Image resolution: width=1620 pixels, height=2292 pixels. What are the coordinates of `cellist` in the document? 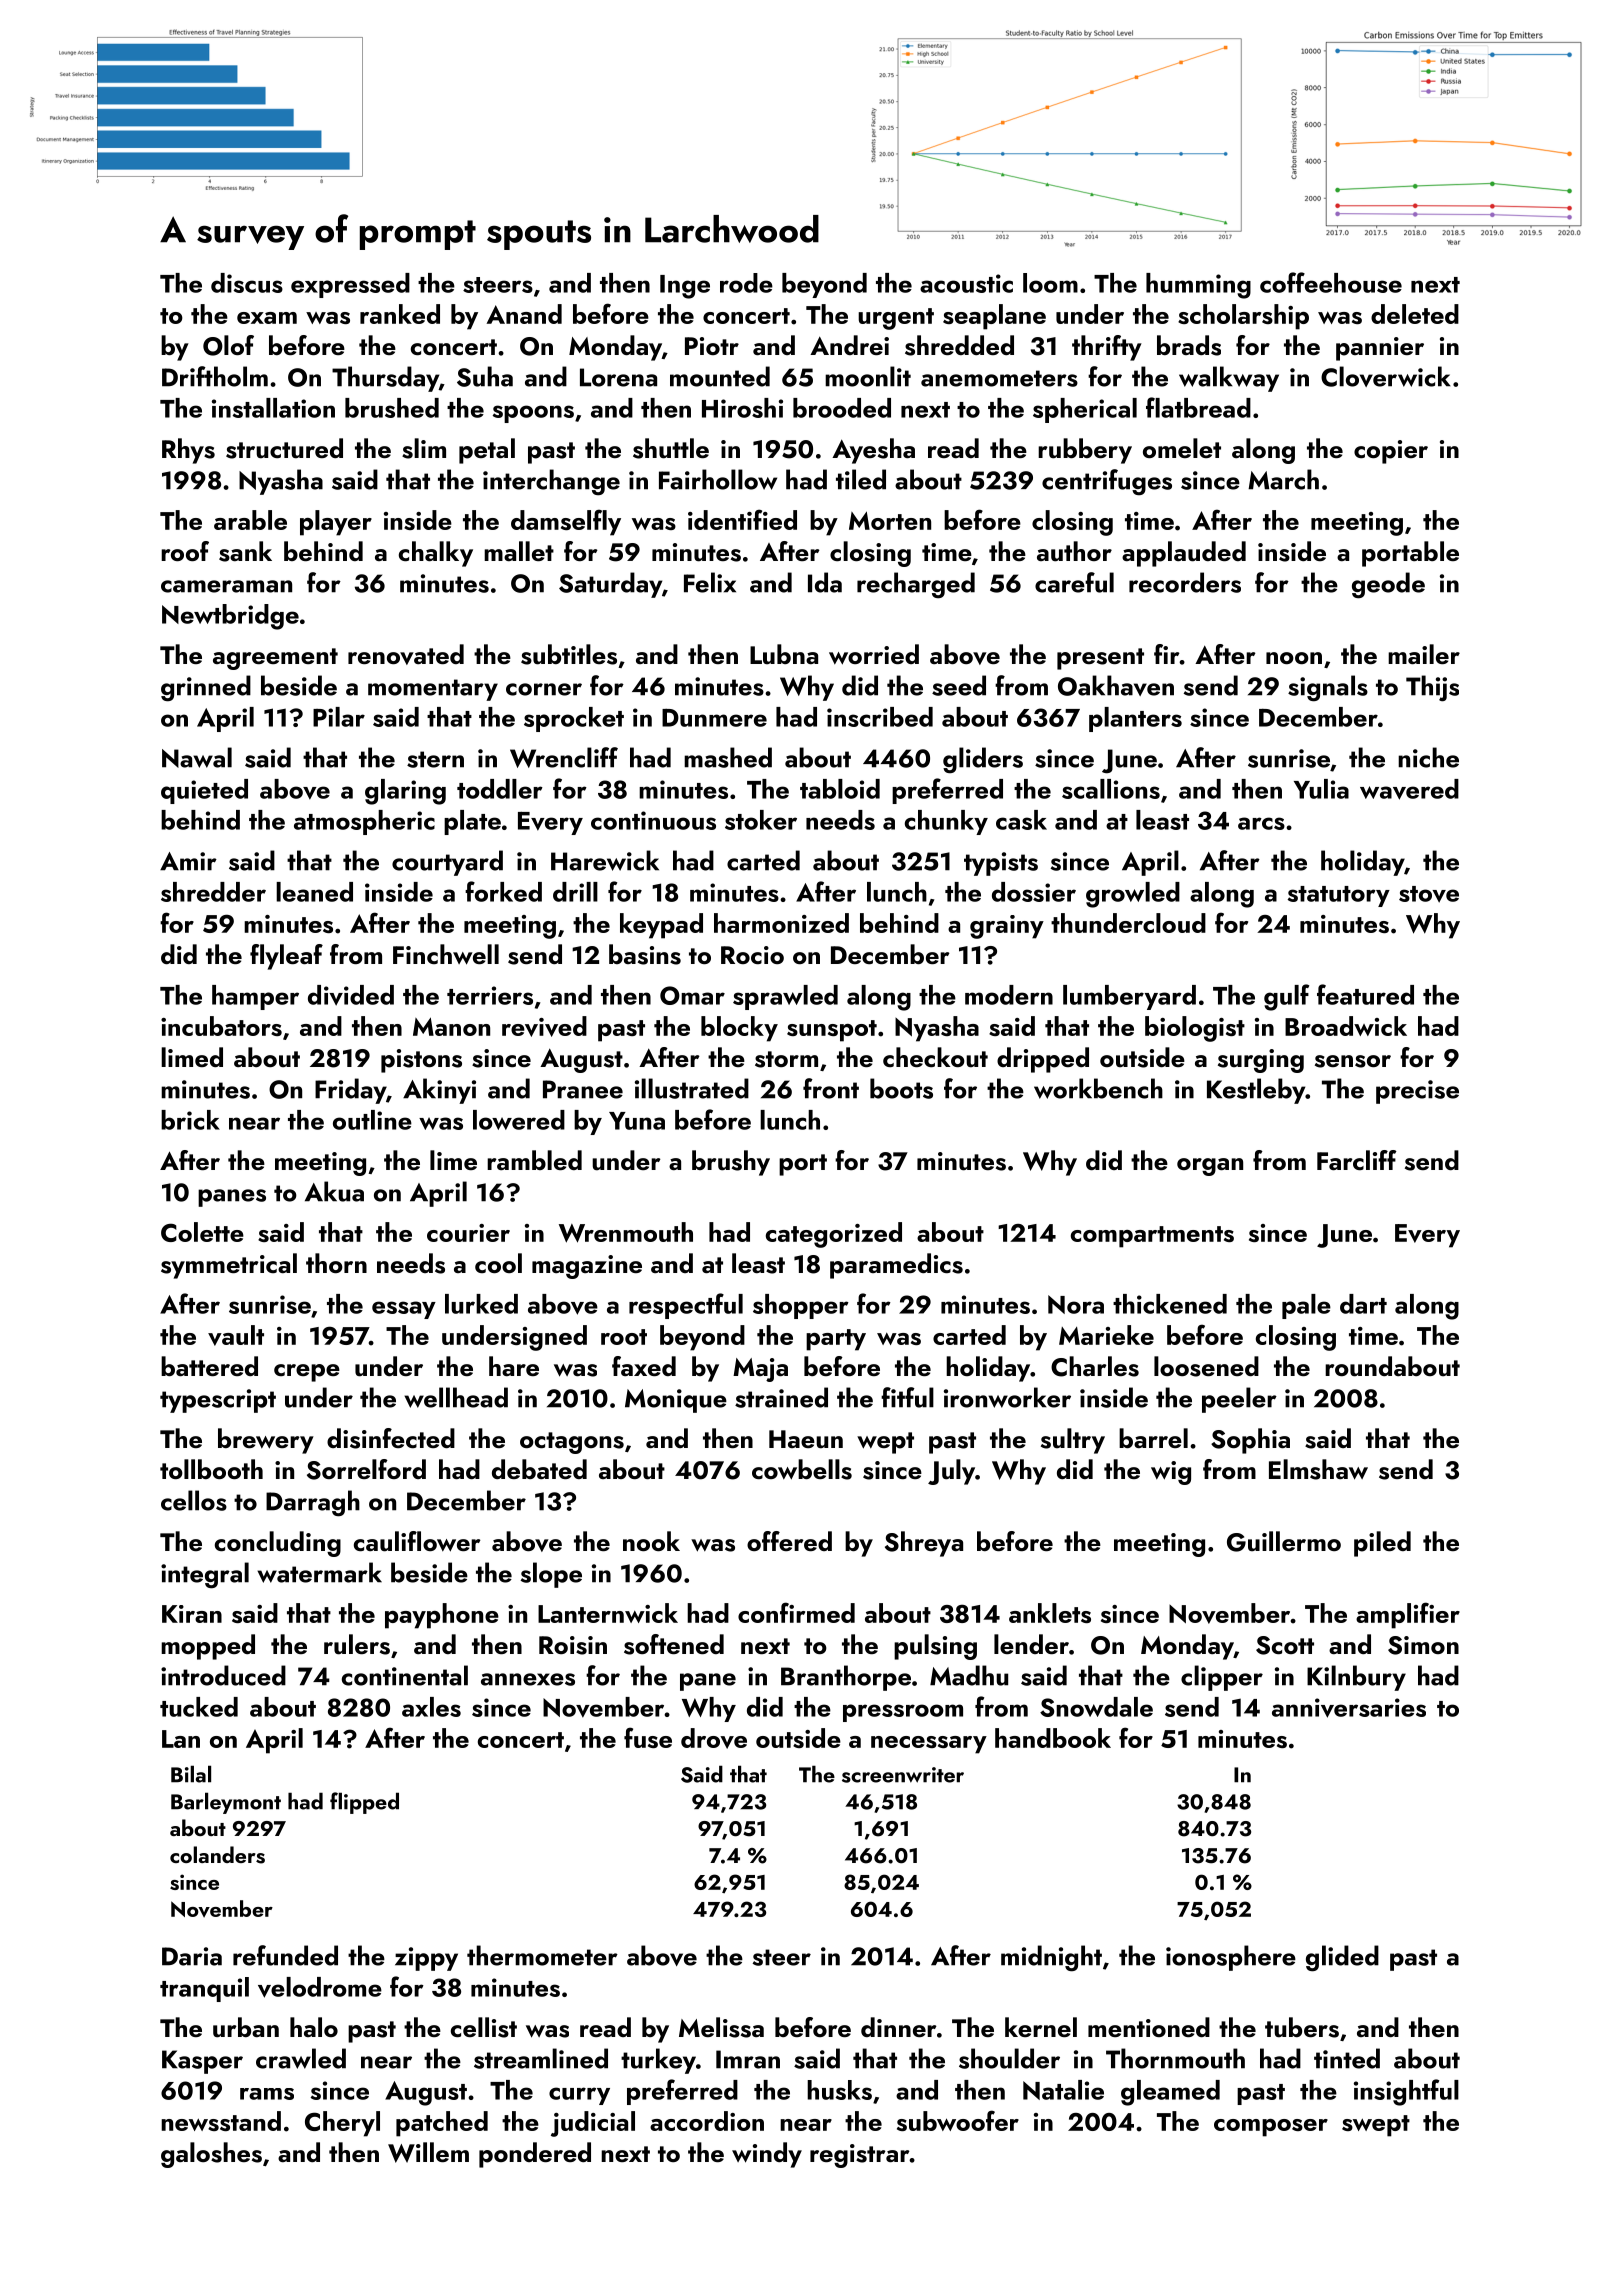 It's located at (484, 2027).
